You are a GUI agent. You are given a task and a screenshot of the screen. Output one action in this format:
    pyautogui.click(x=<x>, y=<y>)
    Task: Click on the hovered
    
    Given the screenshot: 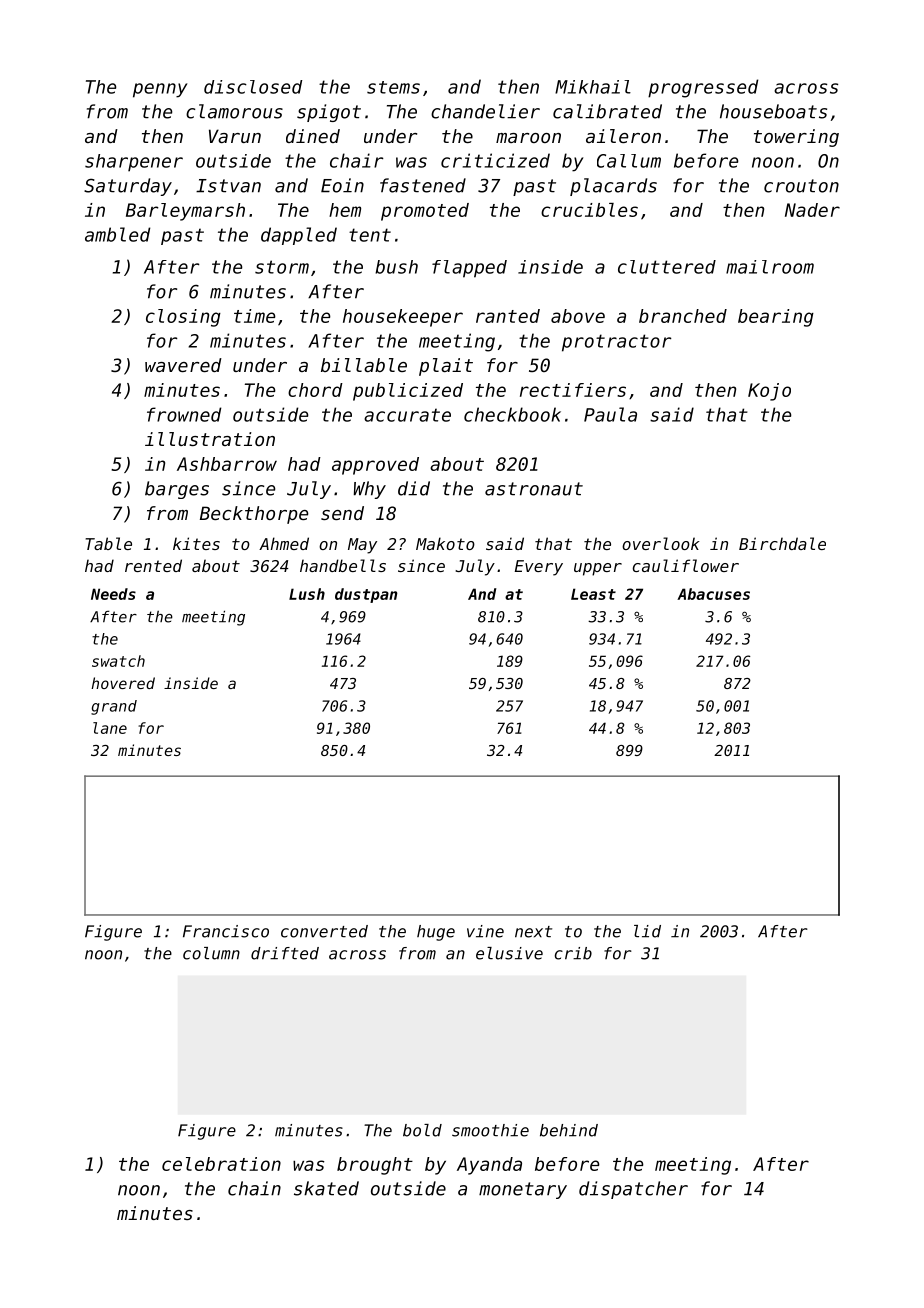 What is the action you would take?
    pyautogui.click(x=123, y=683)
